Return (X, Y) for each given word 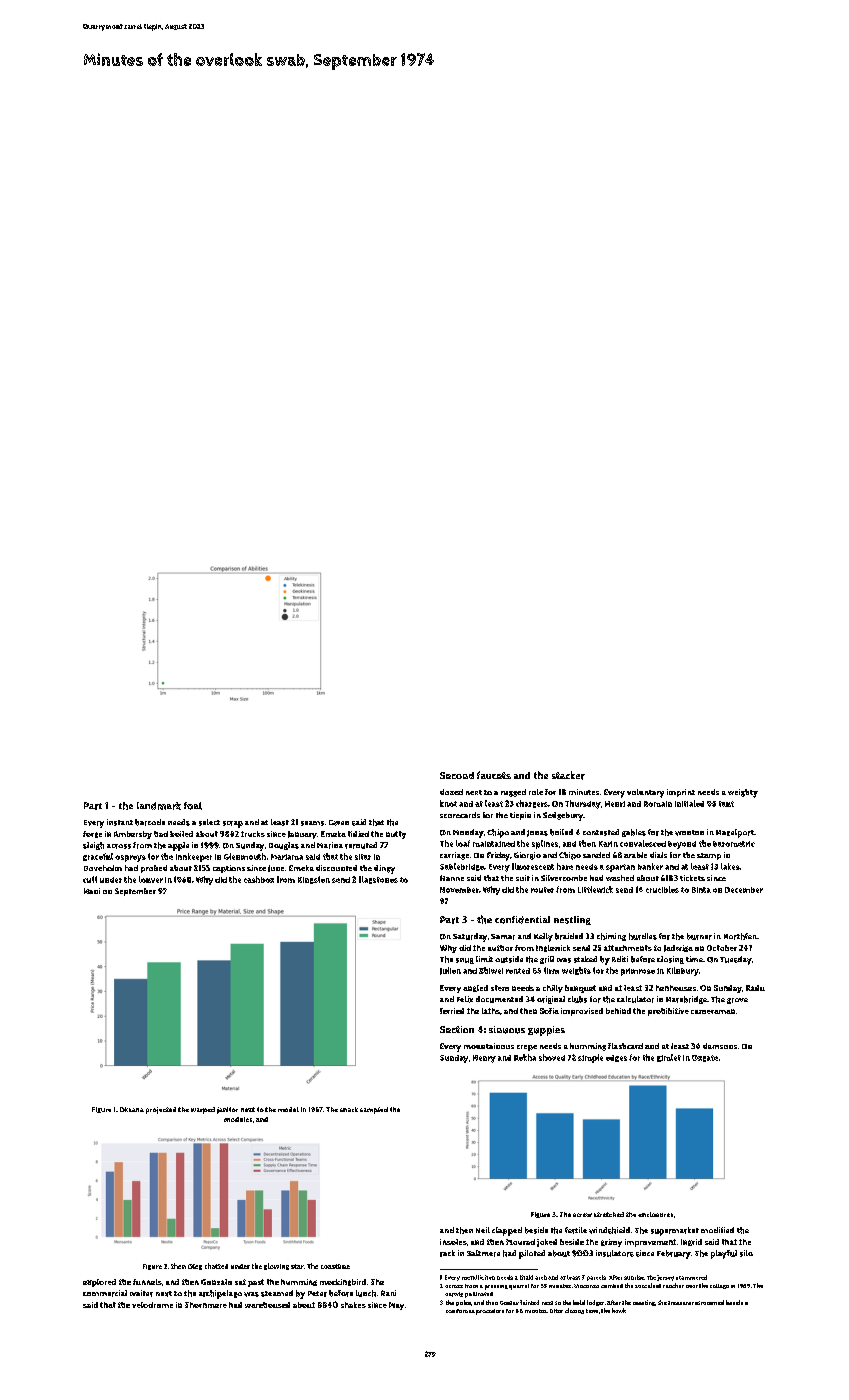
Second (457, 775)
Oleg (195, 1267)
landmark (159, 806)
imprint (681, 793)
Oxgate (705, 1058)
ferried (452, 1011)
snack (349, 1109)
